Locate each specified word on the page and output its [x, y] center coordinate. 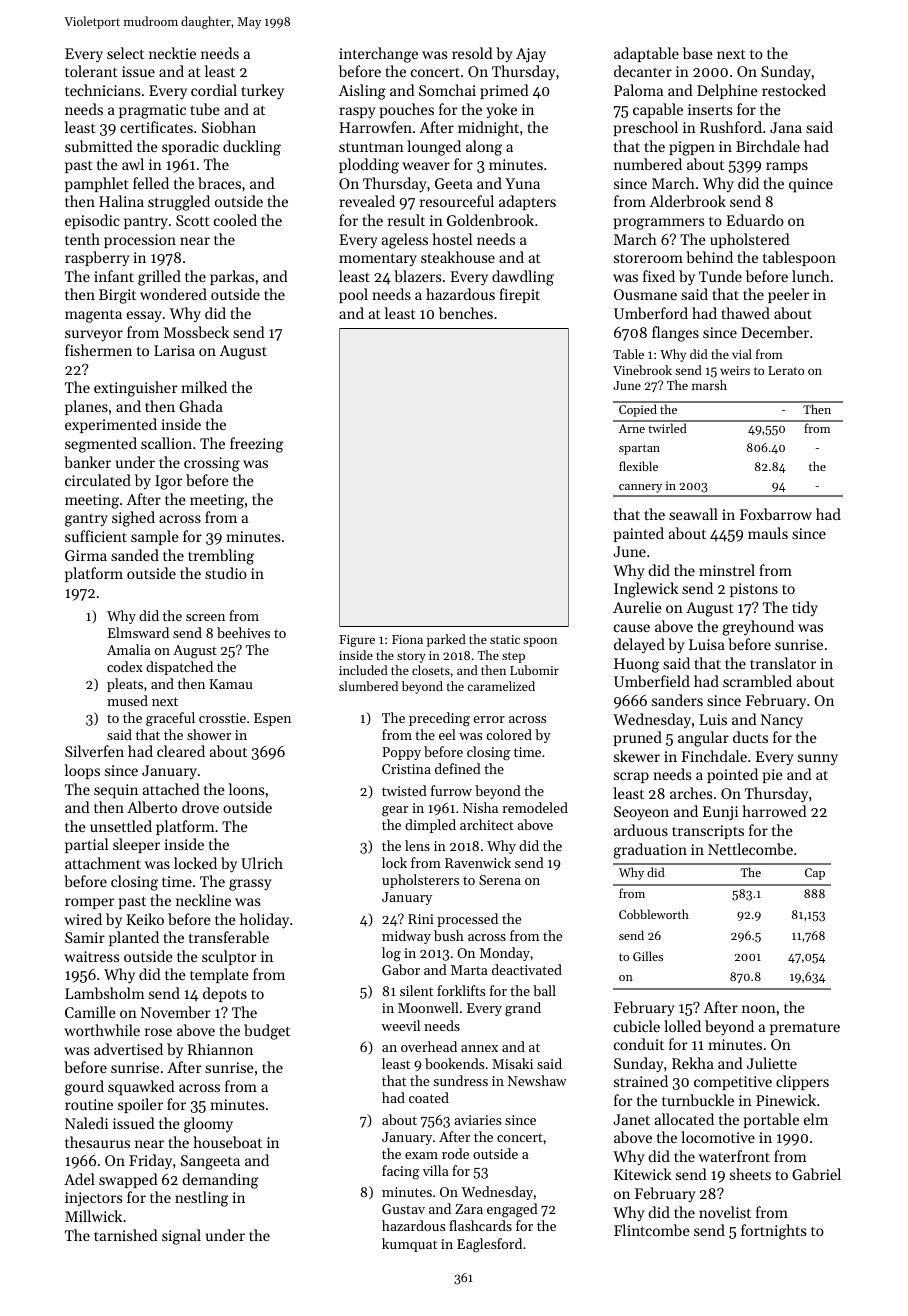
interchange [378, 55]
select [125, 53]
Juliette [772, 1063]
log [391, 954]
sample [155, 537]
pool [353, 295]
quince [811, 185]
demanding [220, 1181]
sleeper [136, 845]
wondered [173, 294]
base [698, 53]
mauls [768, 533]
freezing [256, 445]
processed [467, 920]
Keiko [145, 919]
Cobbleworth [654, 914]
